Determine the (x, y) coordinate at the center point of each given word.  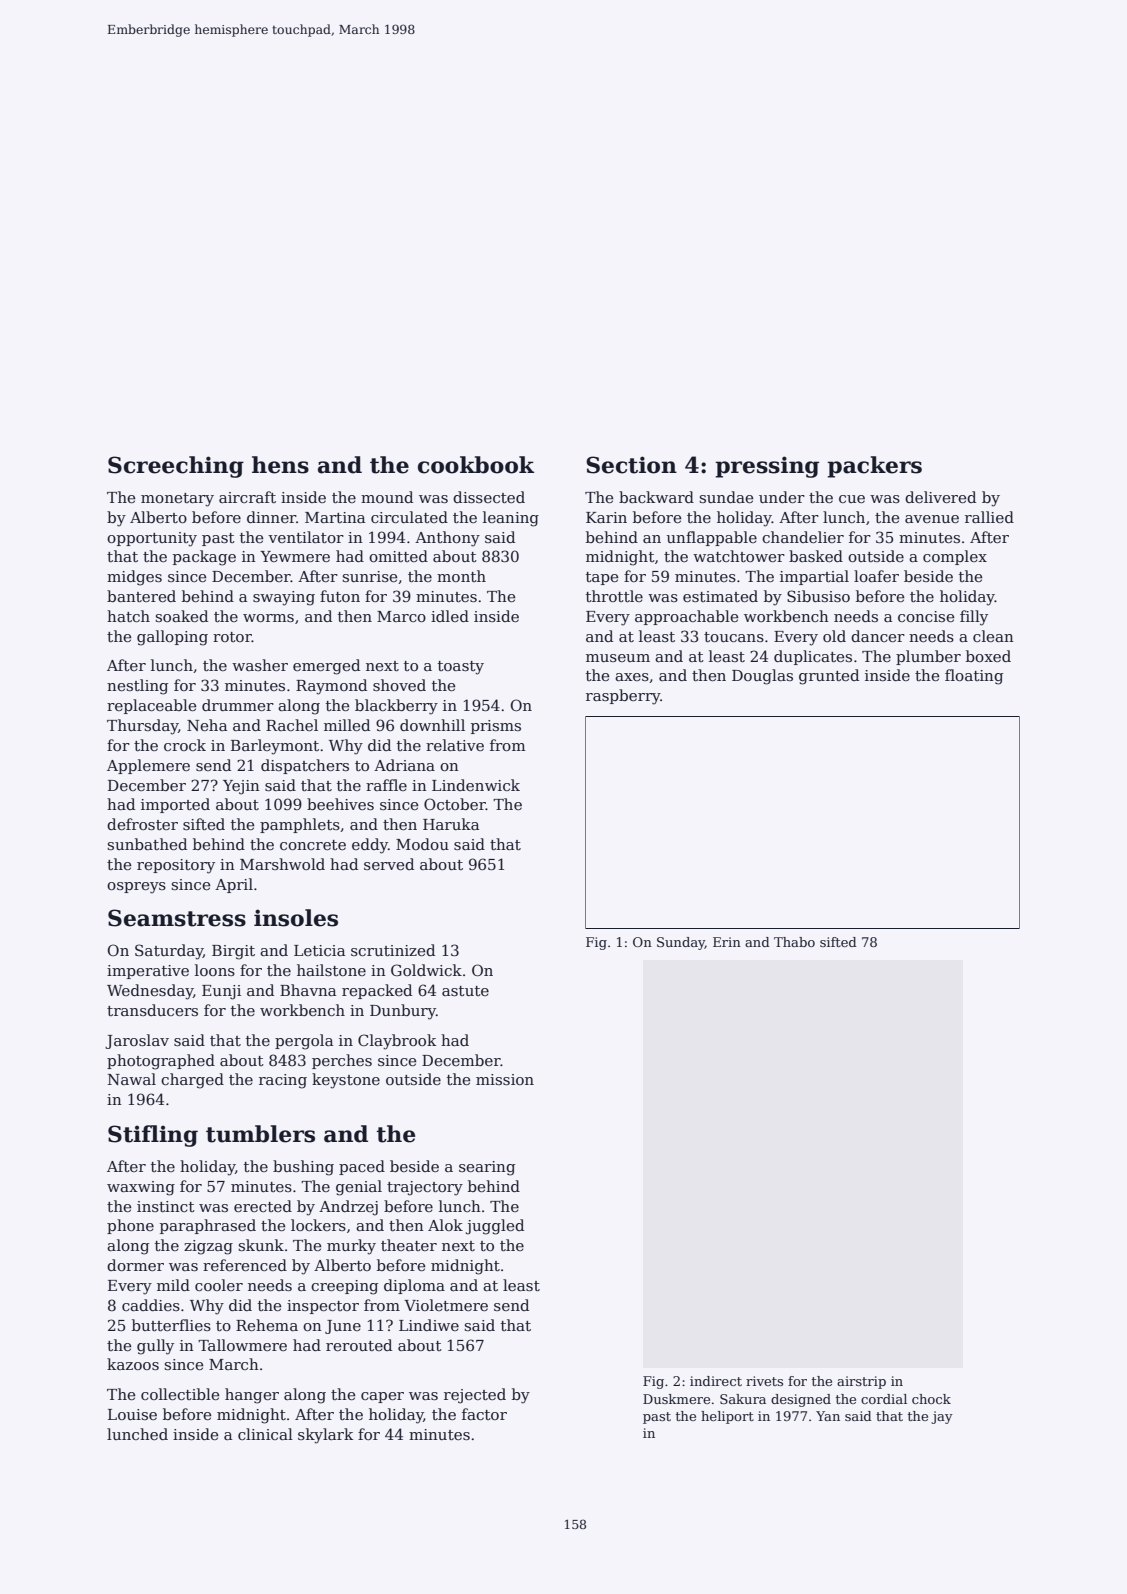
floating (974, 677)
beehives (340, 804)
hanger (252, 1396)
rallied (989, 517)
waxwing (141, 1188)
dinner (271, 517)
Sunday (681, 943)
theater (409, 1245)
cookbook (476, 465)
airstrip (861, 1382)
